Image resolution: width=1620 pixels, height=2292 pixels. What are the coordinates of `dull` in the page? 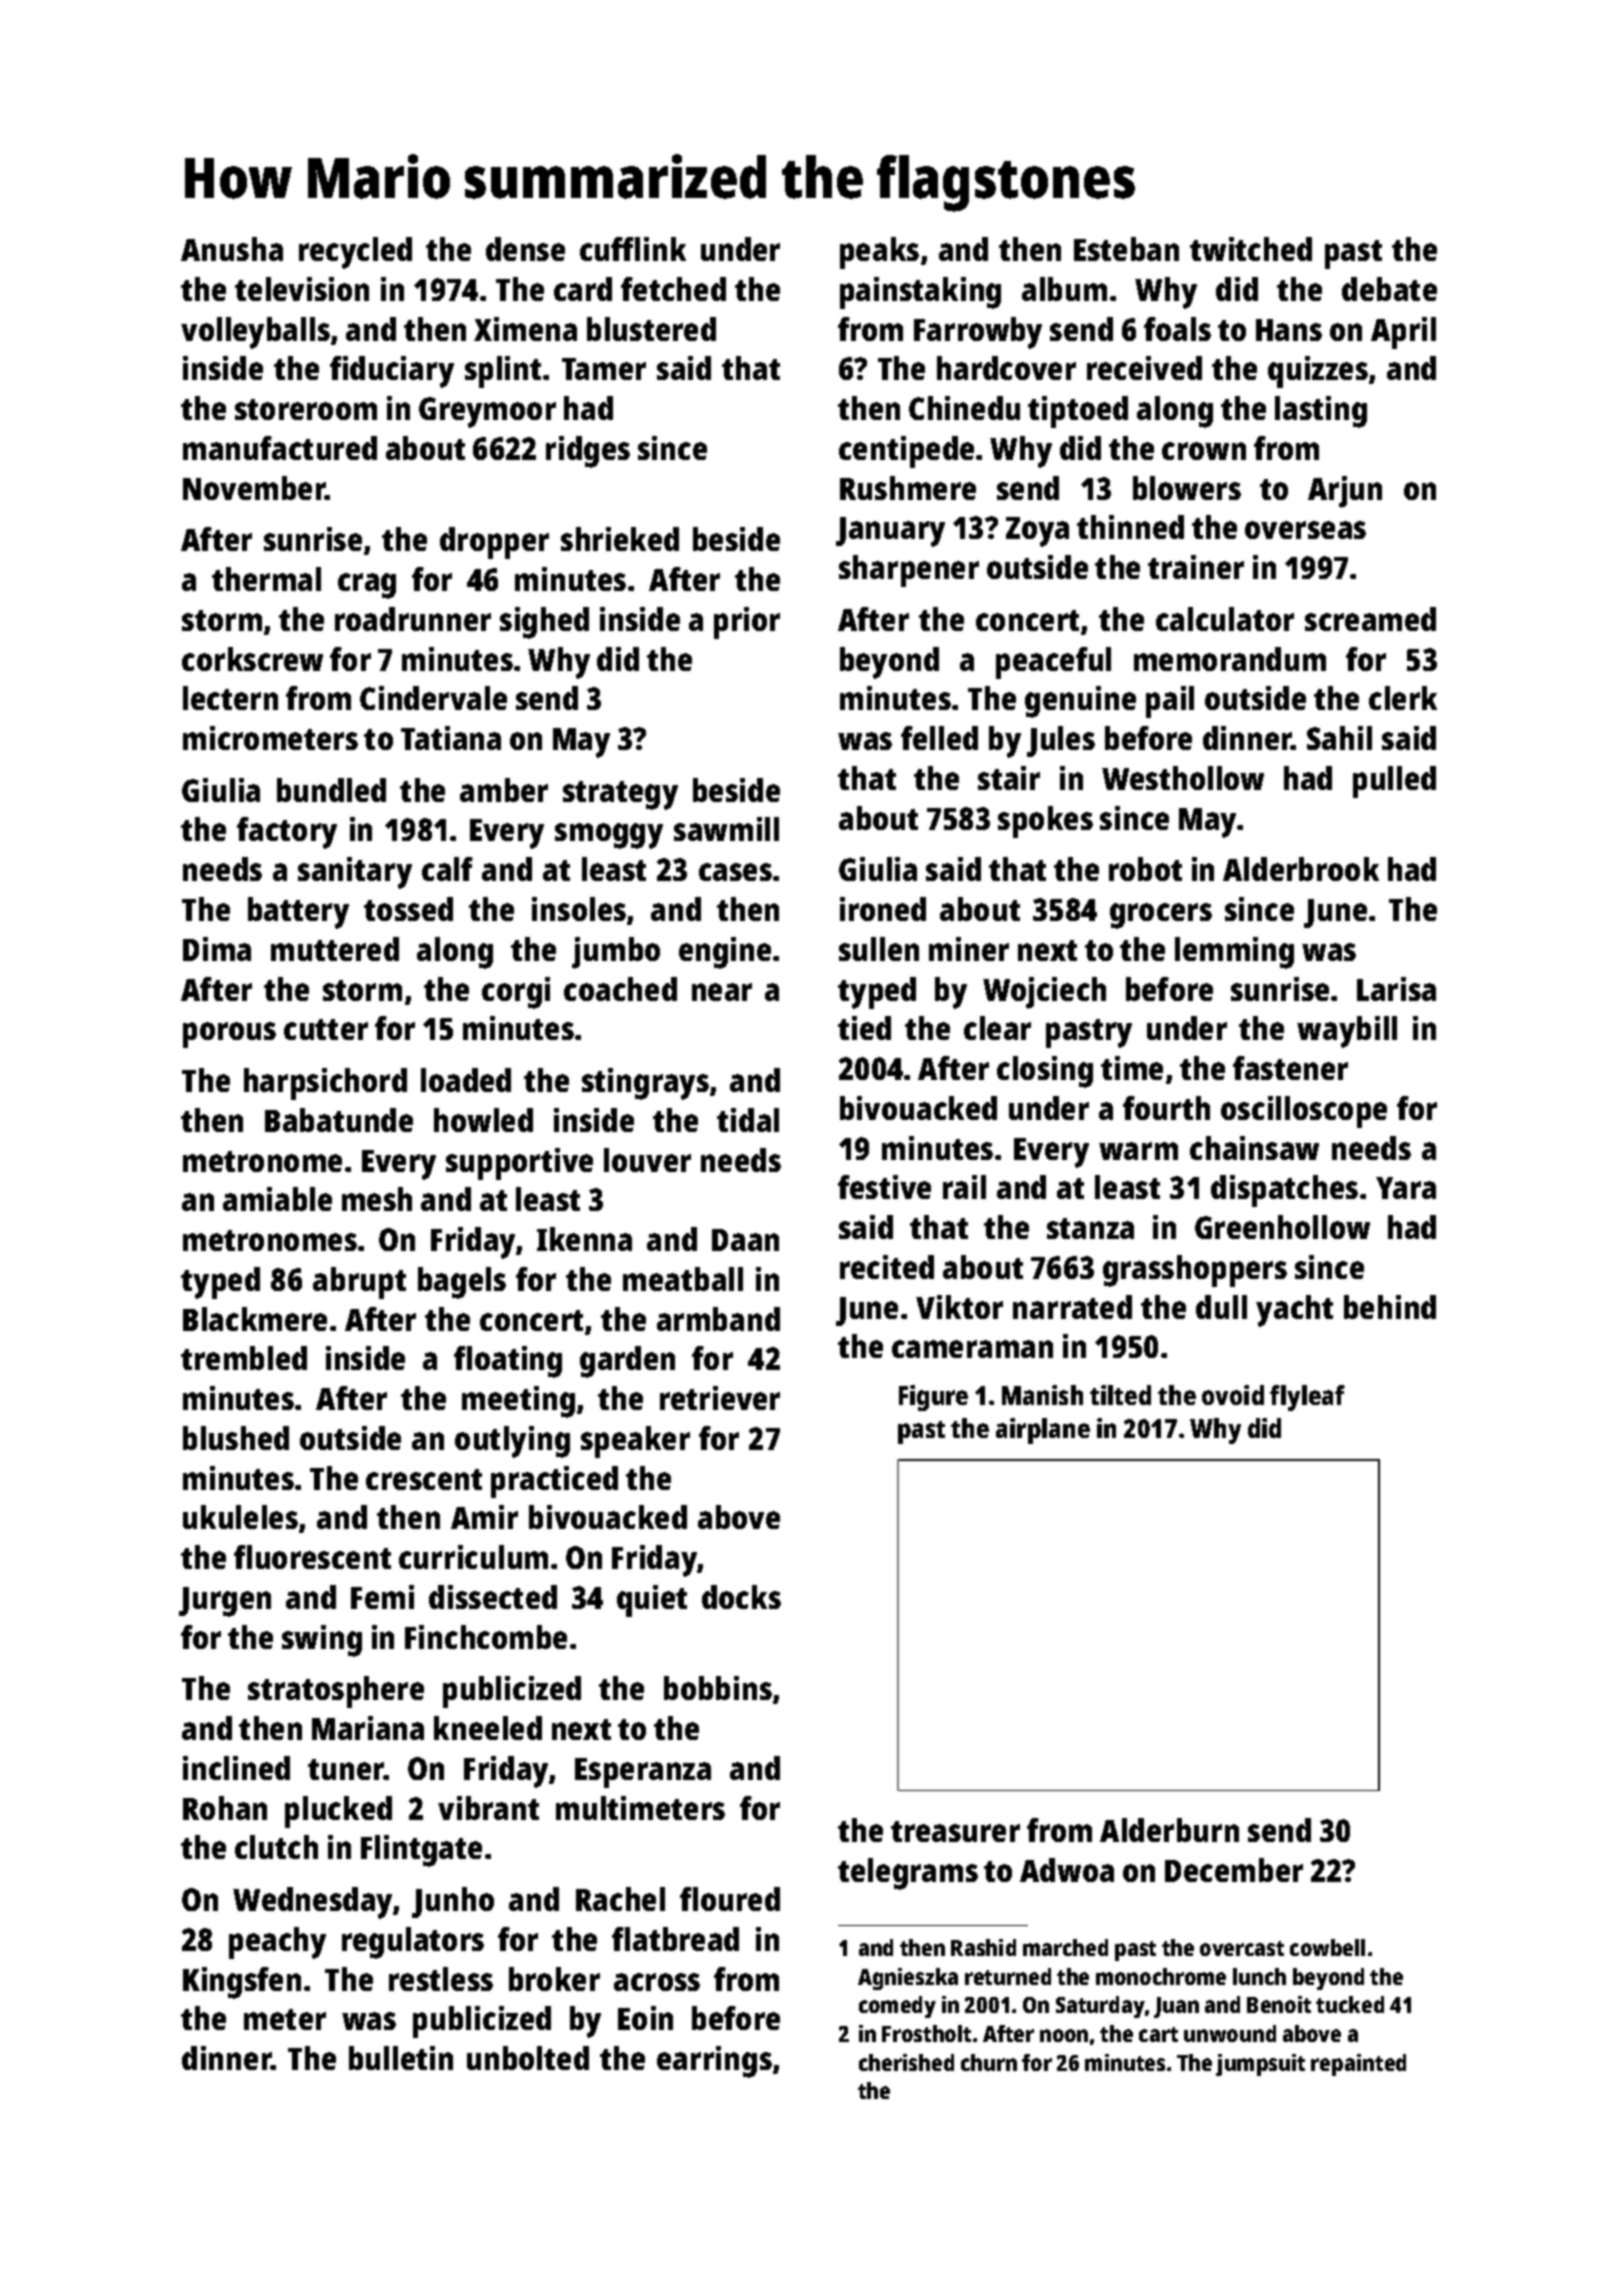 It's located at (1221, 1307).
